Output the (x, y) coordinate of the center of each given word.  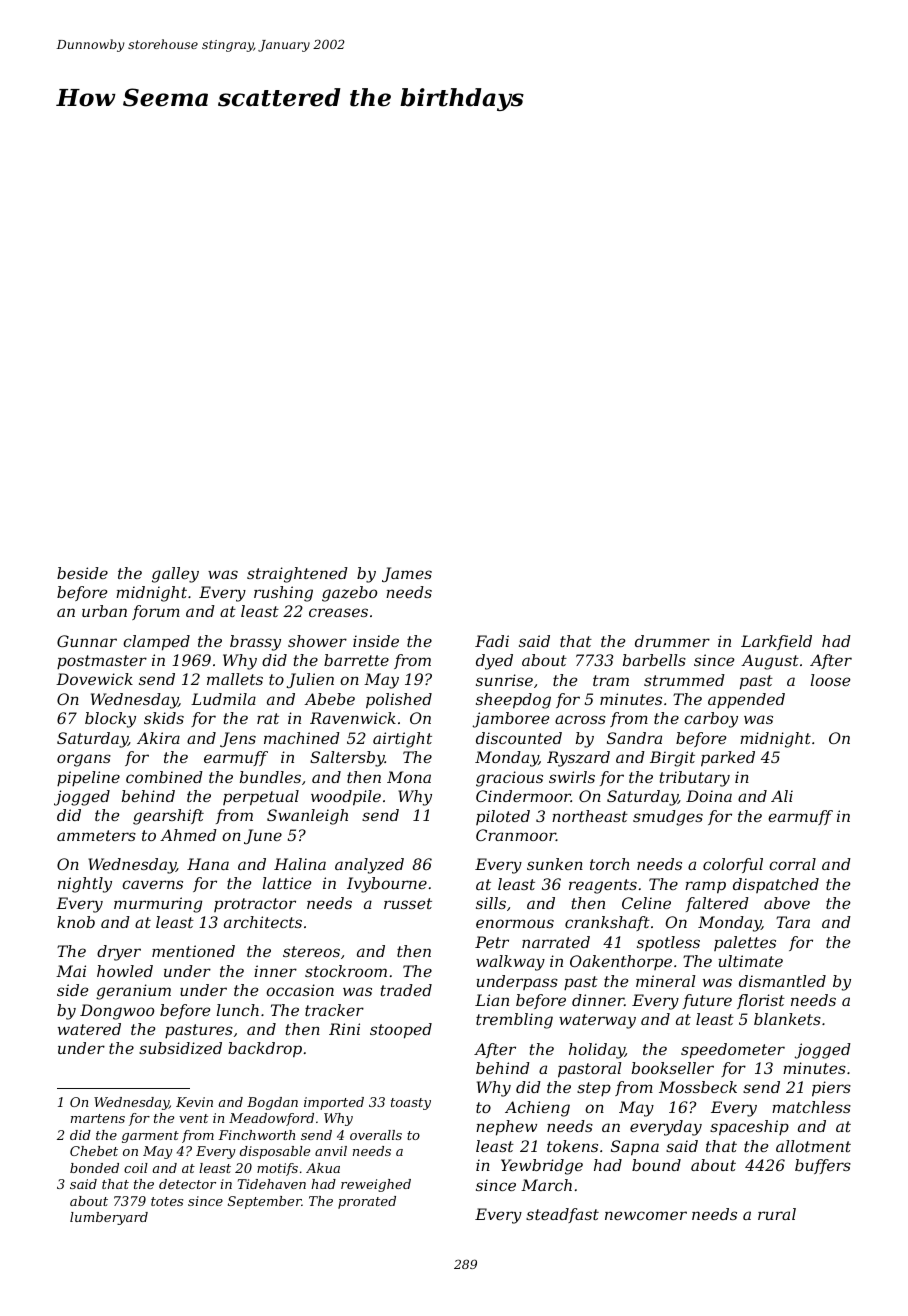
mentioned (193, 951)
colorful (733, 865)
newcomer (646, 1215)
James (407, 574)
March (546, 1185)
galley (175, 575)
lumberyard (109, 1218)
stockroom (346, 971)
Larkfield (776, 642)
